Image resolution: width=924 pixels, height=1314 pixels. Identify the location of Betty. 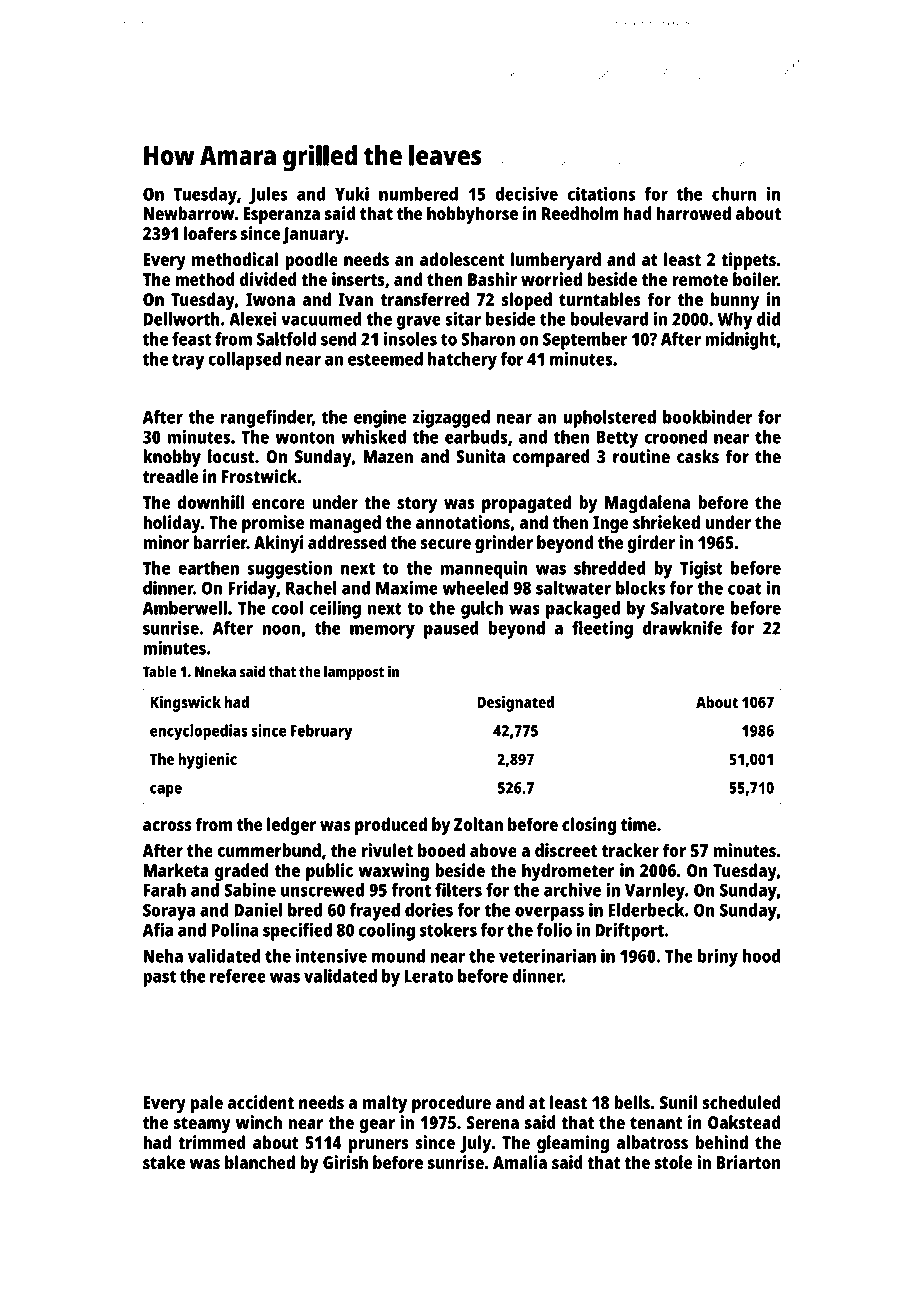
(617, 439).
